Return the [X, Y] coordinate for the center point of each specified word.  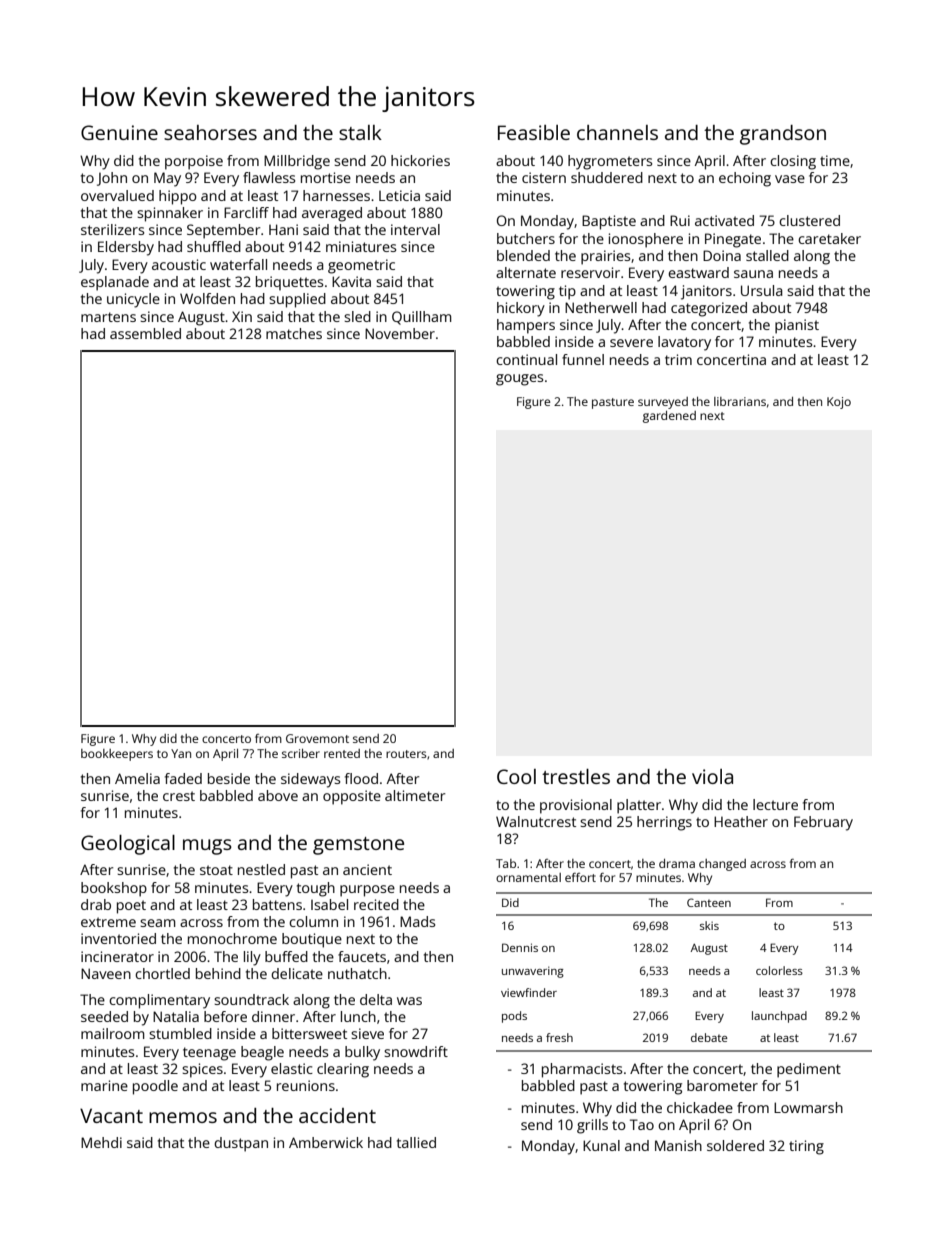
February [823, 823]
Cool [516, 776]
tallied [416, 1142]
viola [712, 776]
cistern [544, 177]
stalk [360, 132]
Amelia [137, 778]
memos [183, 1117]
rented [342, 753]
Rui [680, 220]
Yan [181, 753]
